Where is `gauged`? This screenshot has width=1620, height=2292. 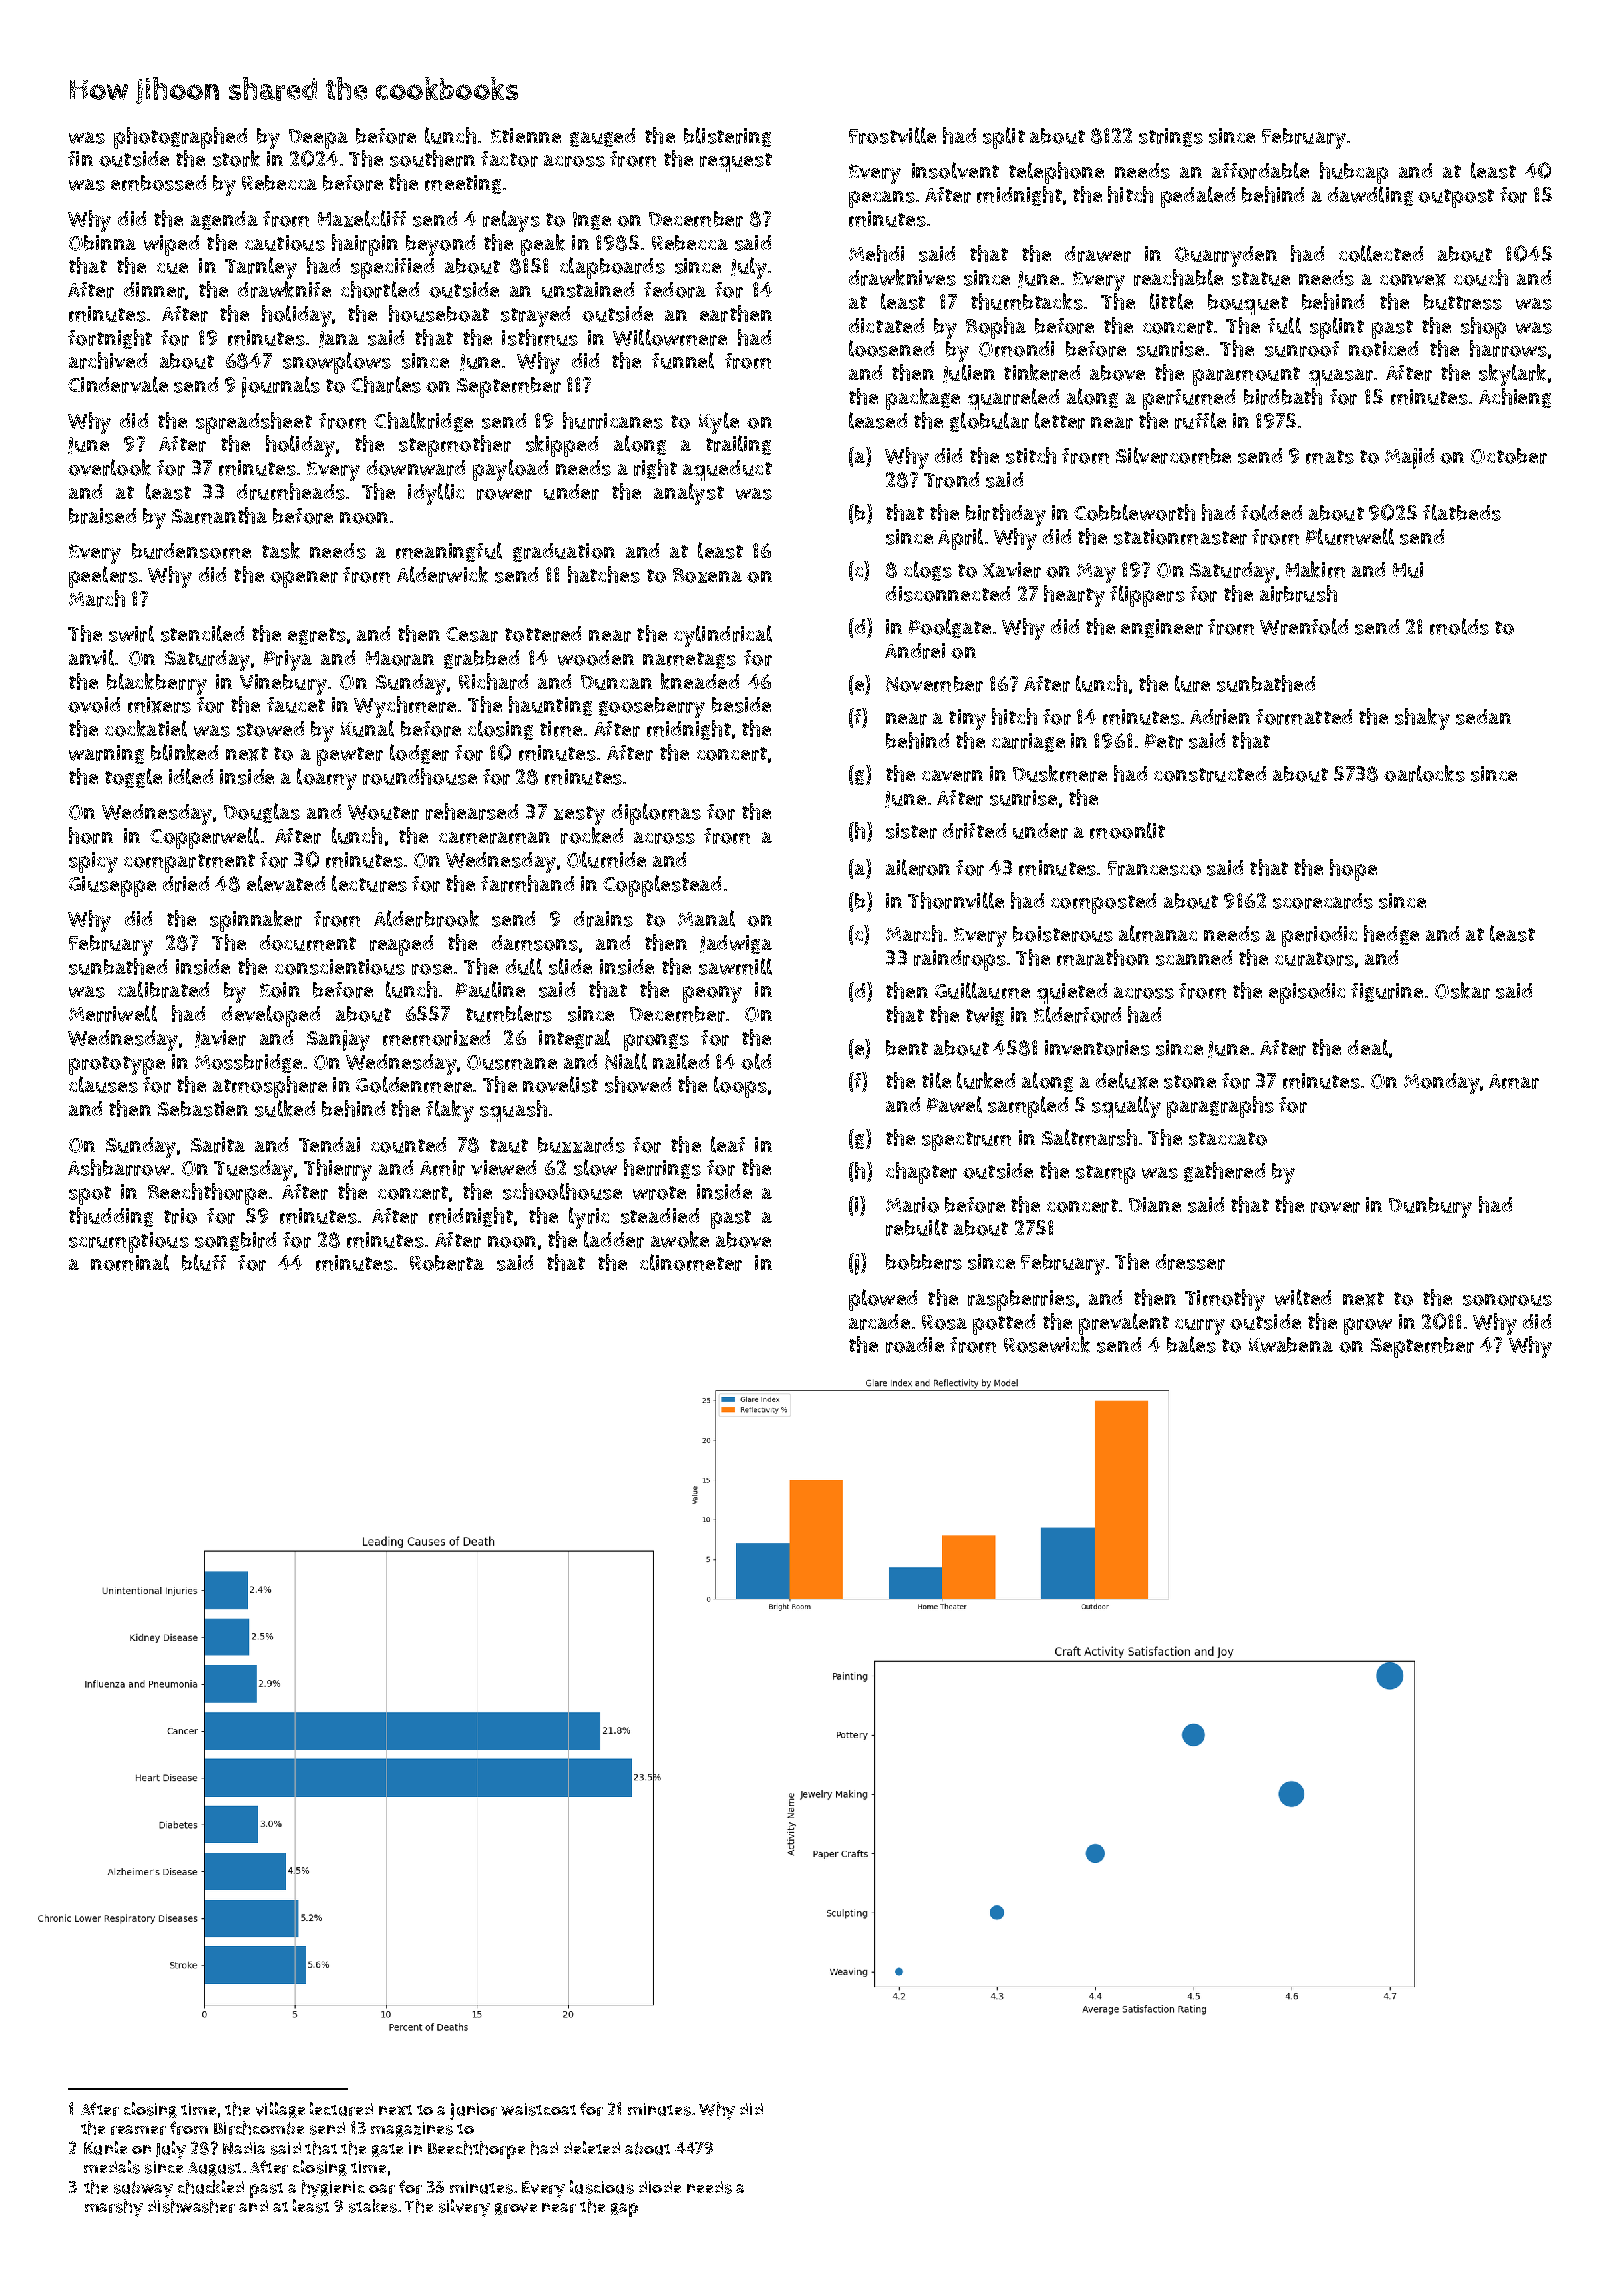
gauged is located at coordinates (602, 137).
